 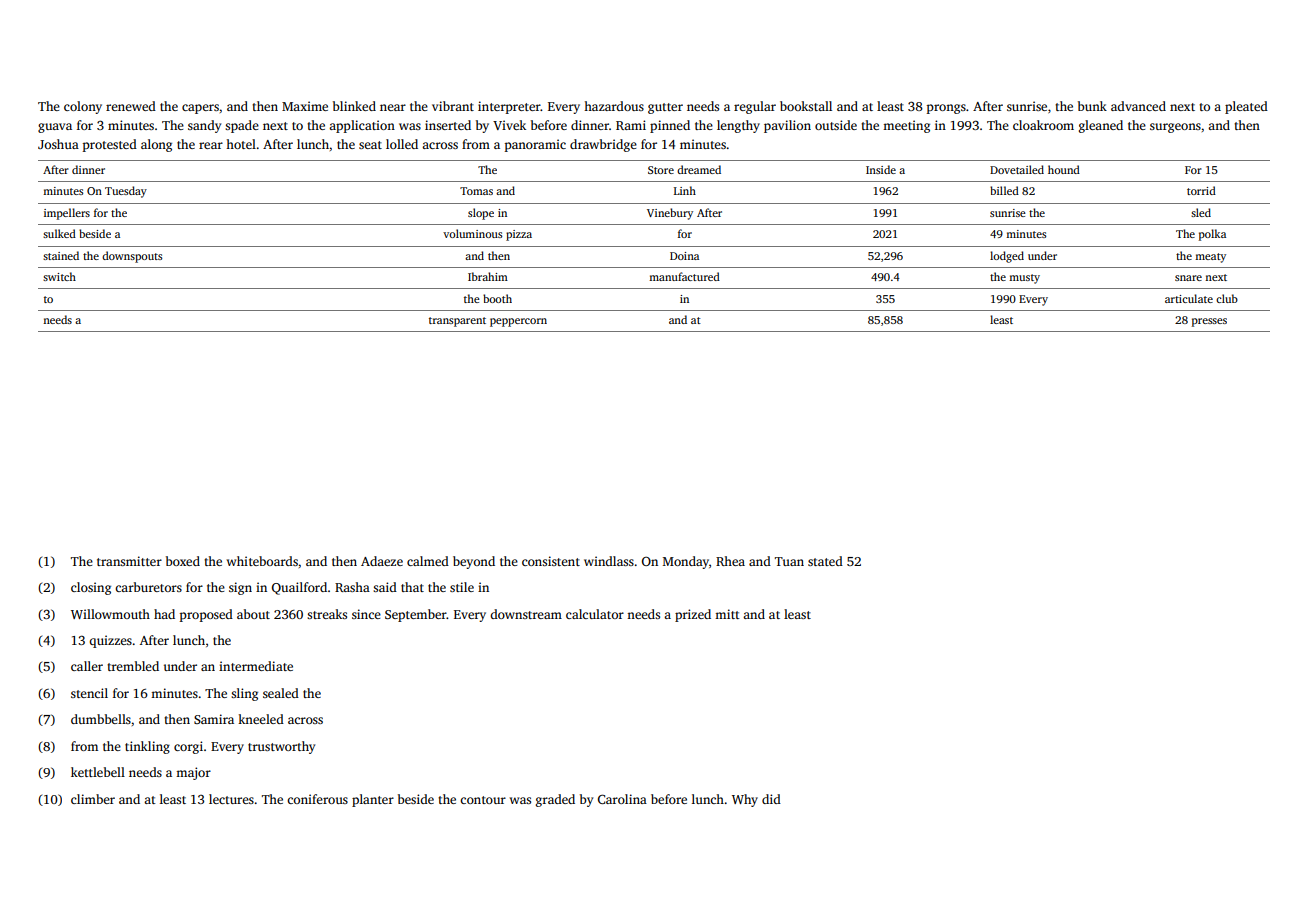 What do you see at coordinates (382, 561) in the page?
I see `Adaeze` at bounding box center [382, 561].
